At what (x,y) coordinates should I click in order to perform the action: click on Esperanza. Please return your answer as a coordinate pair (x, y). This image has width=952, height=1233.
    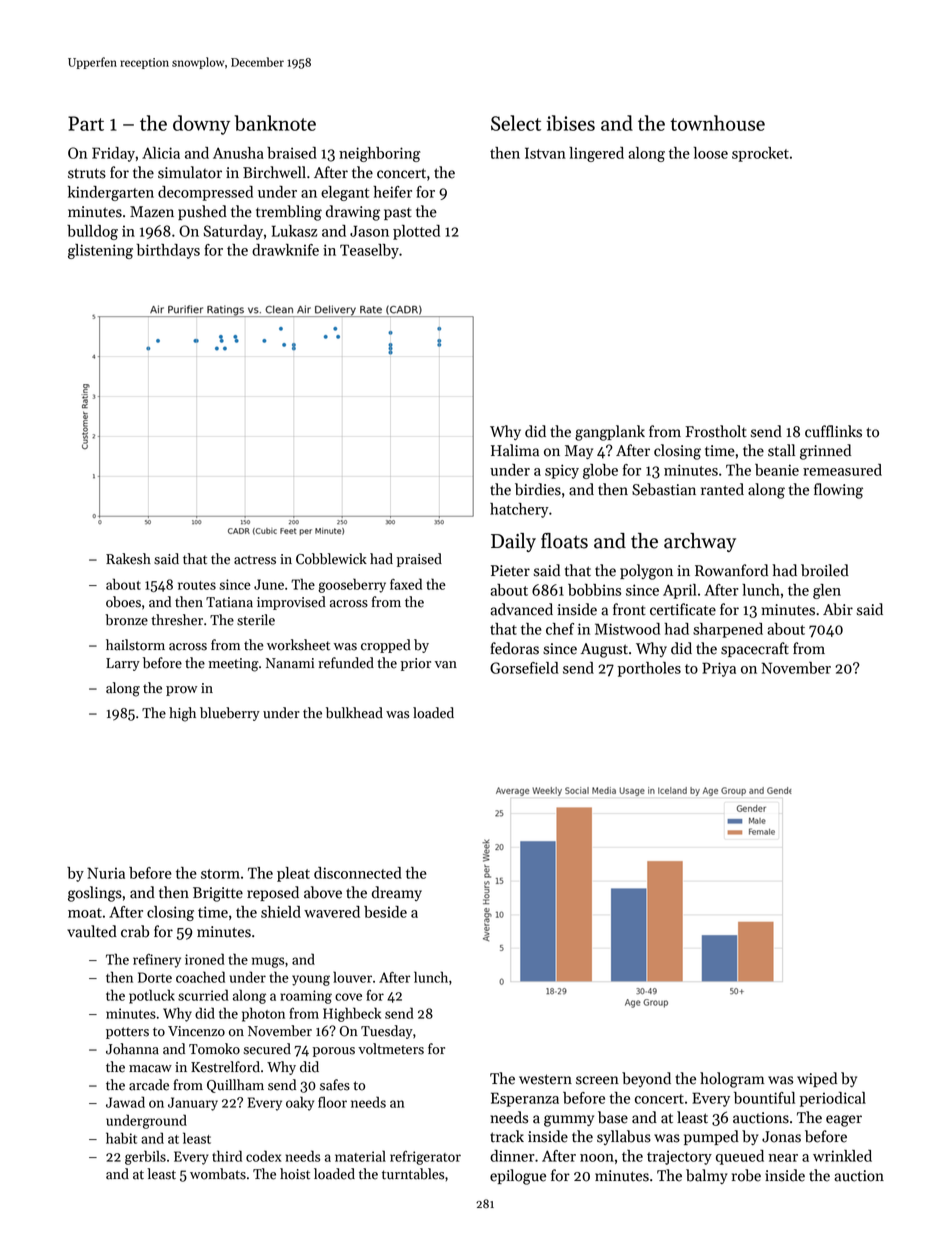
    Looking at the image, I should click on (525, 1099).
